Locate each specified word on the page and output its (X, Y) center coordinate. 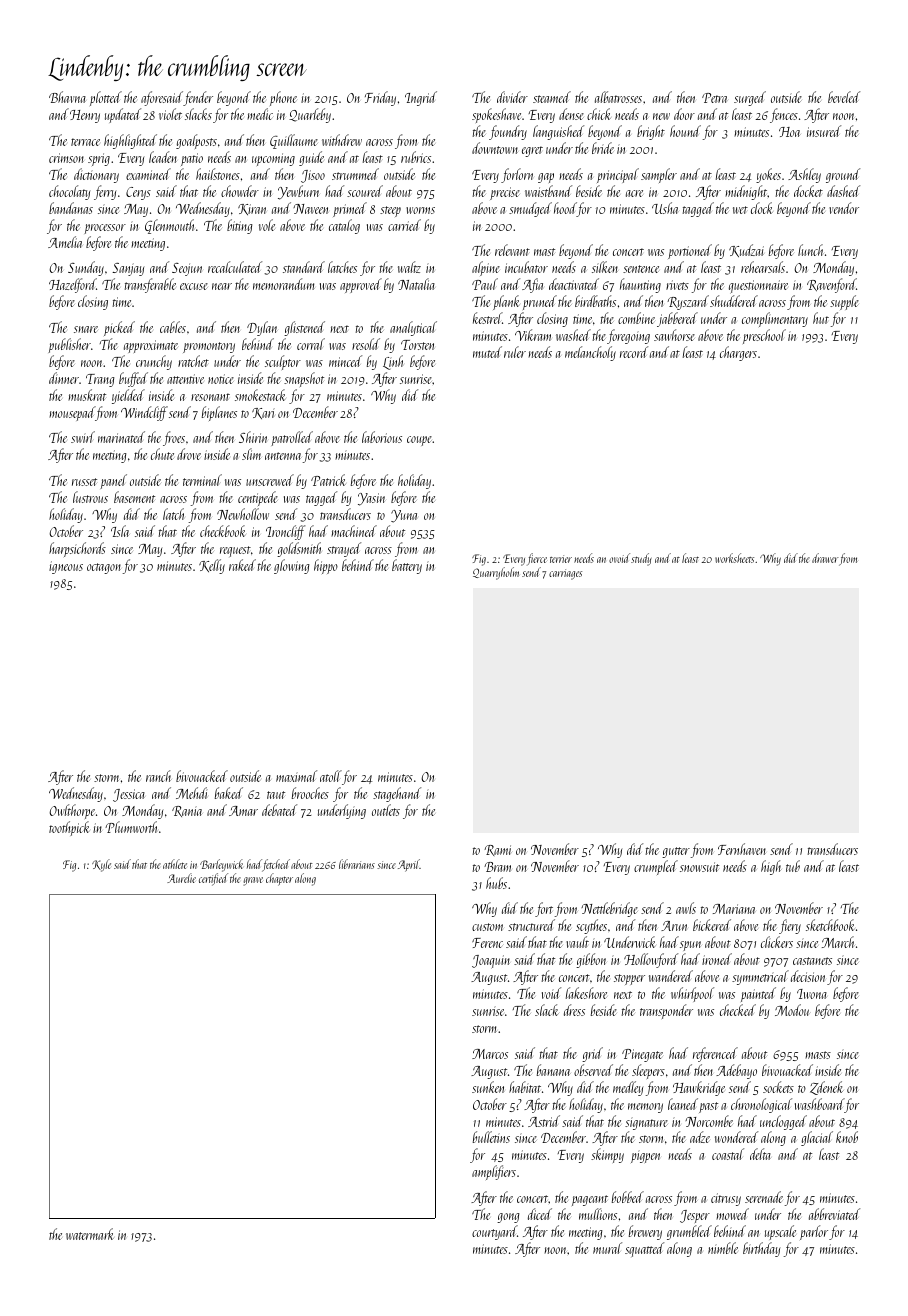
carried (404, 225)
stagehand (397, 794)
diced (540, 1214)
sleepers (648, 1071)
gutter (676, 852)
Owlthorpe (72, 811)
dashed (843, 191)
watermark (90, 1234)
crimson (66, 158)
